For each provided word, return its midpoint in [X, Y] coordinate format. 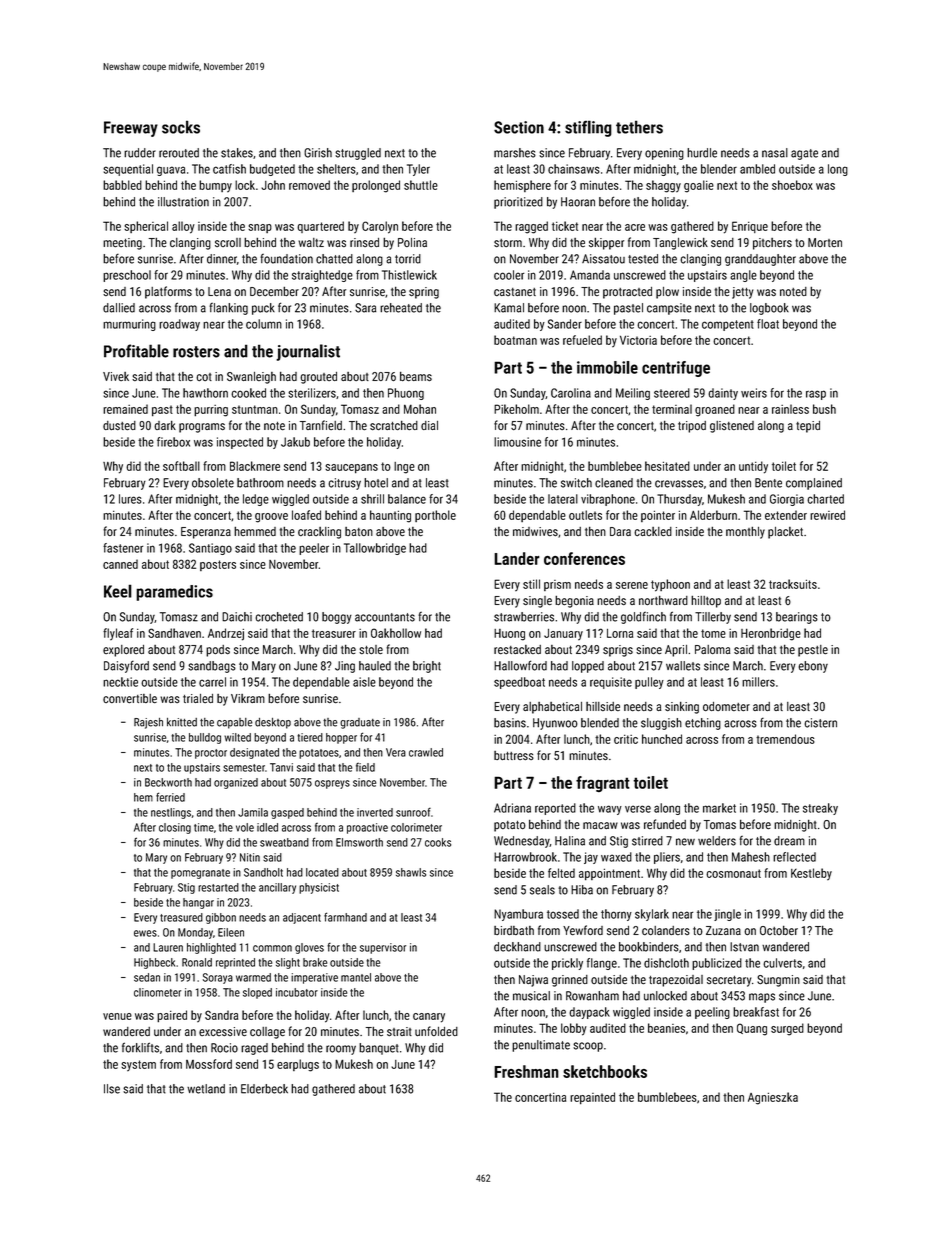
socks [181, 127]
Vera [396, 752]
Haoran [578, 202]
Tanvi [281, 767]
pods [218, 651]
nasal [775, 153]
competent [728, 325]
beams [416, 376]
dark [165, 425]
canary [429, 1018]
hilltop [706, 601]
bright [427, 667]
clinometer [157, 992]
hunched [662, 739]
